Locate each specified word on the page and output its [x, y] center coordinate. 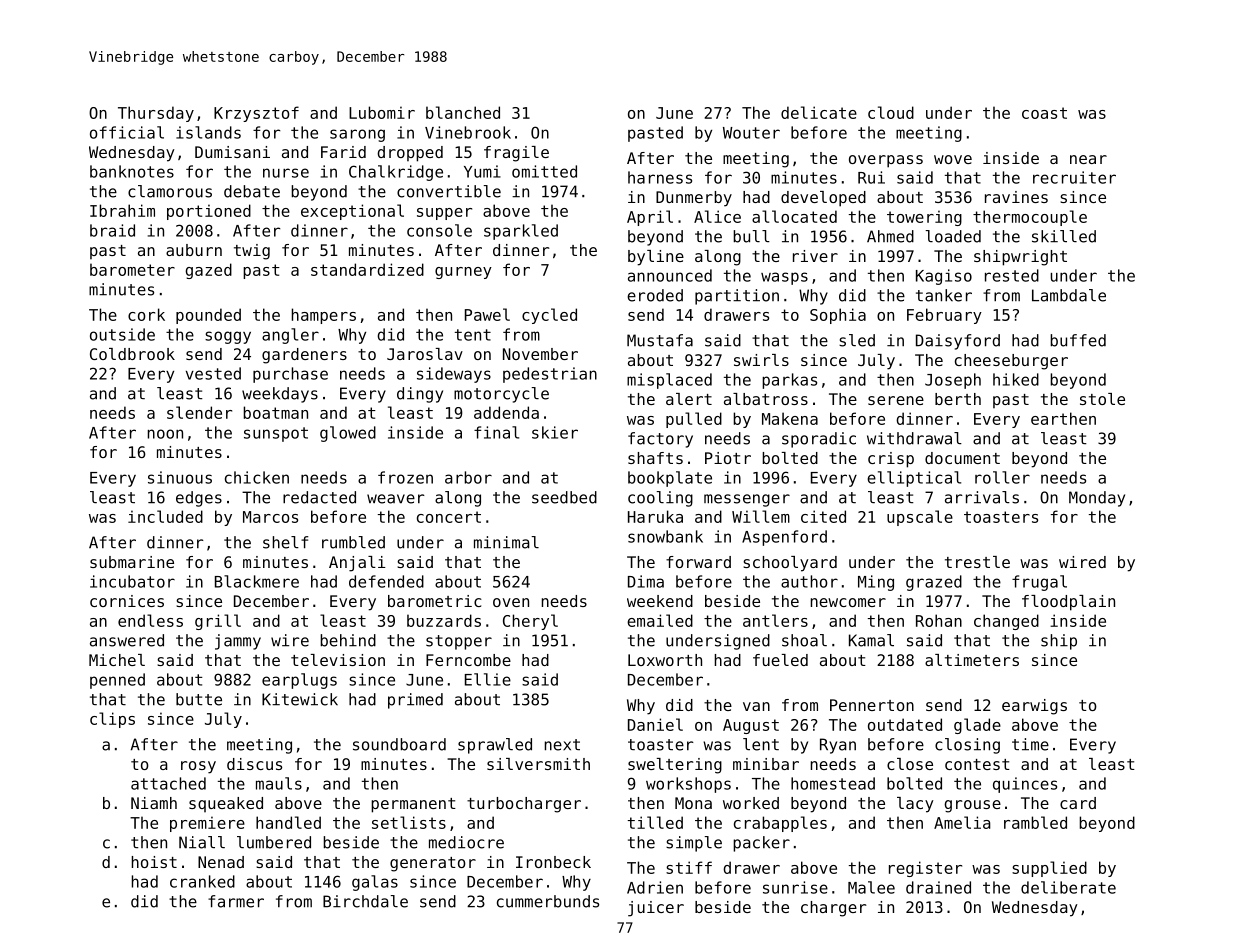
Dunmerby [694, 199]
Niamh [154, 803]
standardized [367, 269]
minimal [506, 542]
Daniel [655, 724]
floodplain [1068, 603]
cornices [127, 601]
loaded [953, 236]
